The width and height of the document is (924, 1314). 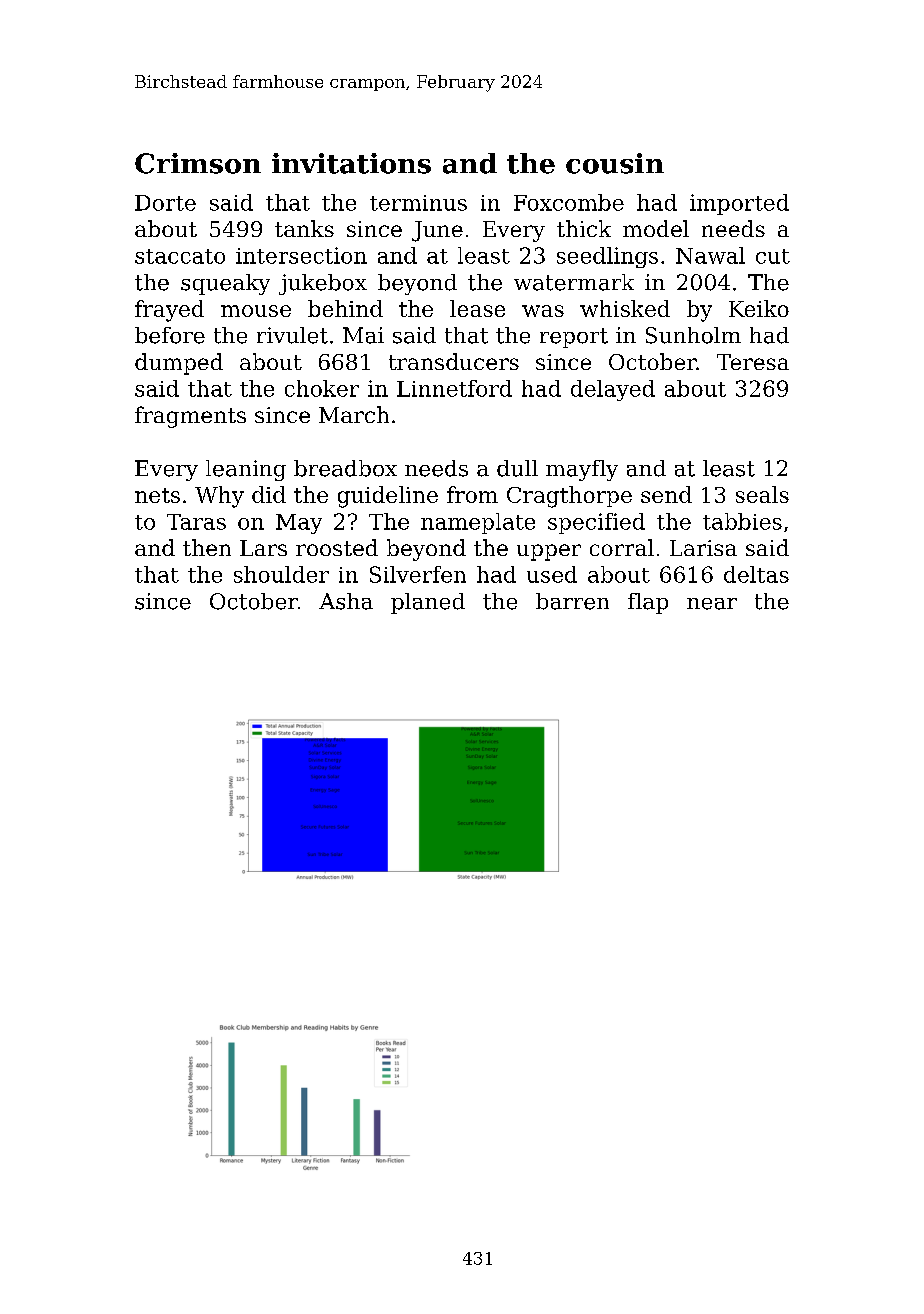 What do you see at coordinates (165, 203) in the document?
I see `Dorte` at bounding box center [165, 203].
